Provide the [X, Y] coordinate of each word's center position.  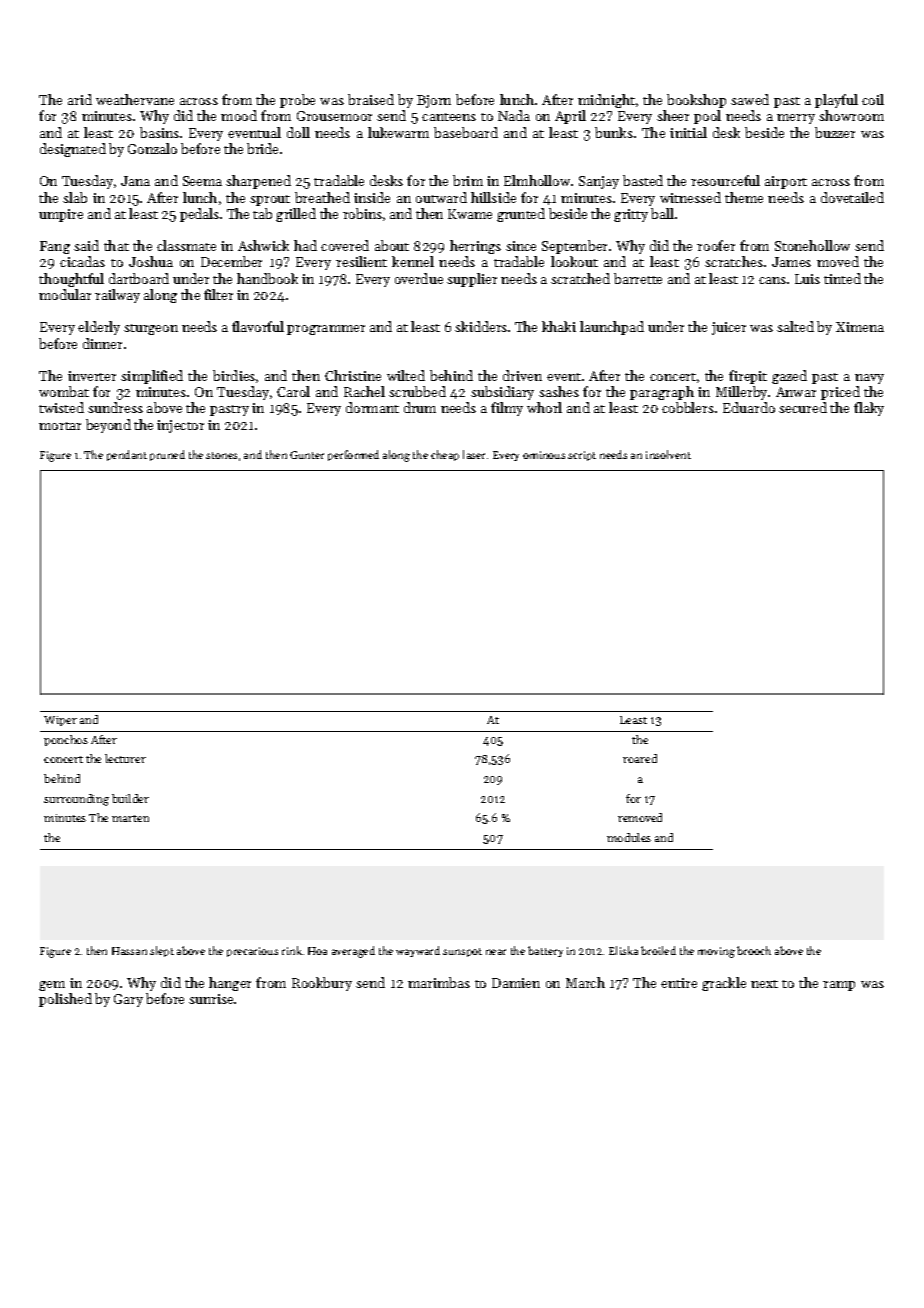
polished [65, 1000]
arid [80, 99]
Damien [516, 983]
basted [643, 180]
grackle [724, 984]
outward [441, 197]
